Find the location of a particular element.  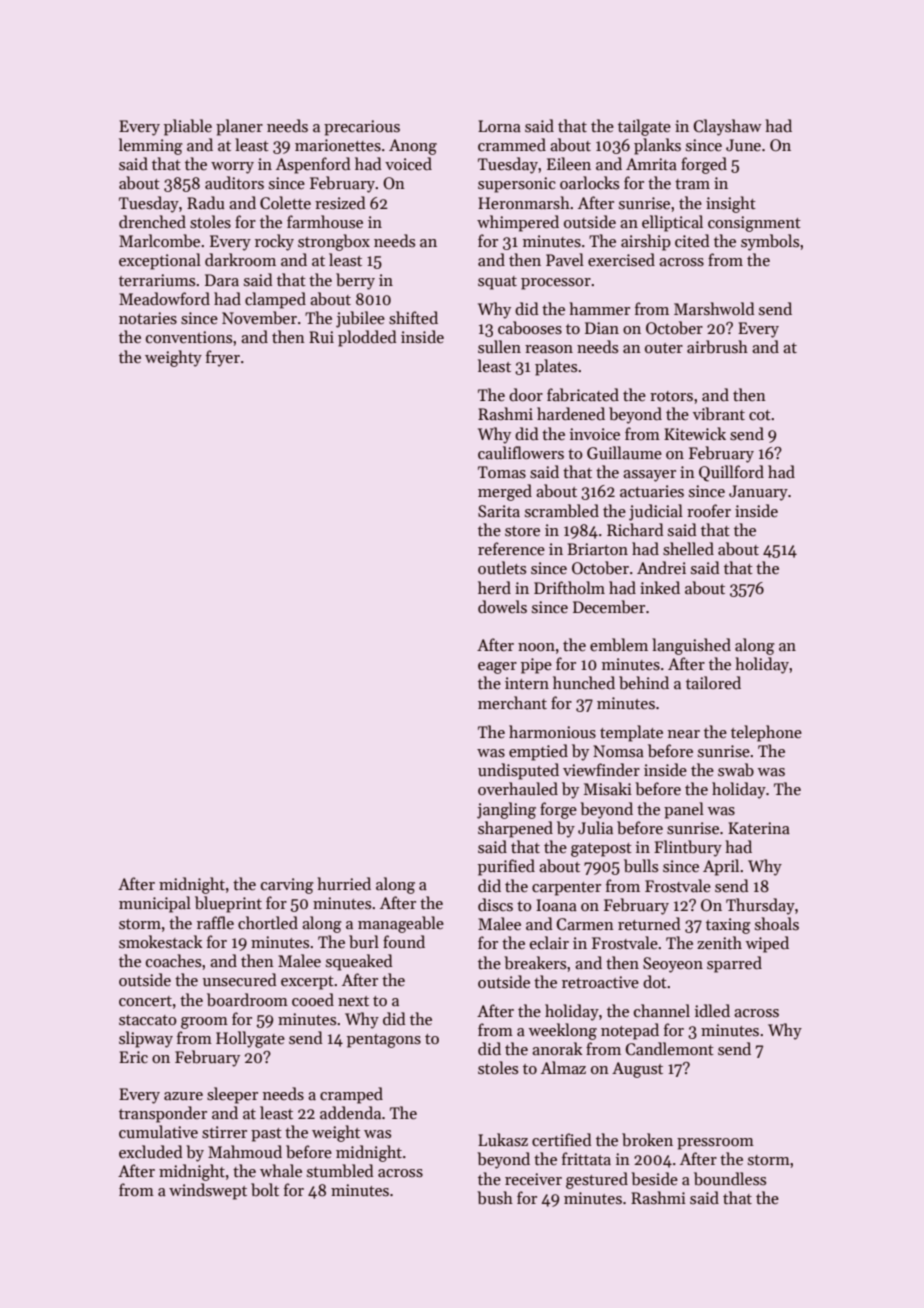

voiced is located at coordinates (408, 163).
